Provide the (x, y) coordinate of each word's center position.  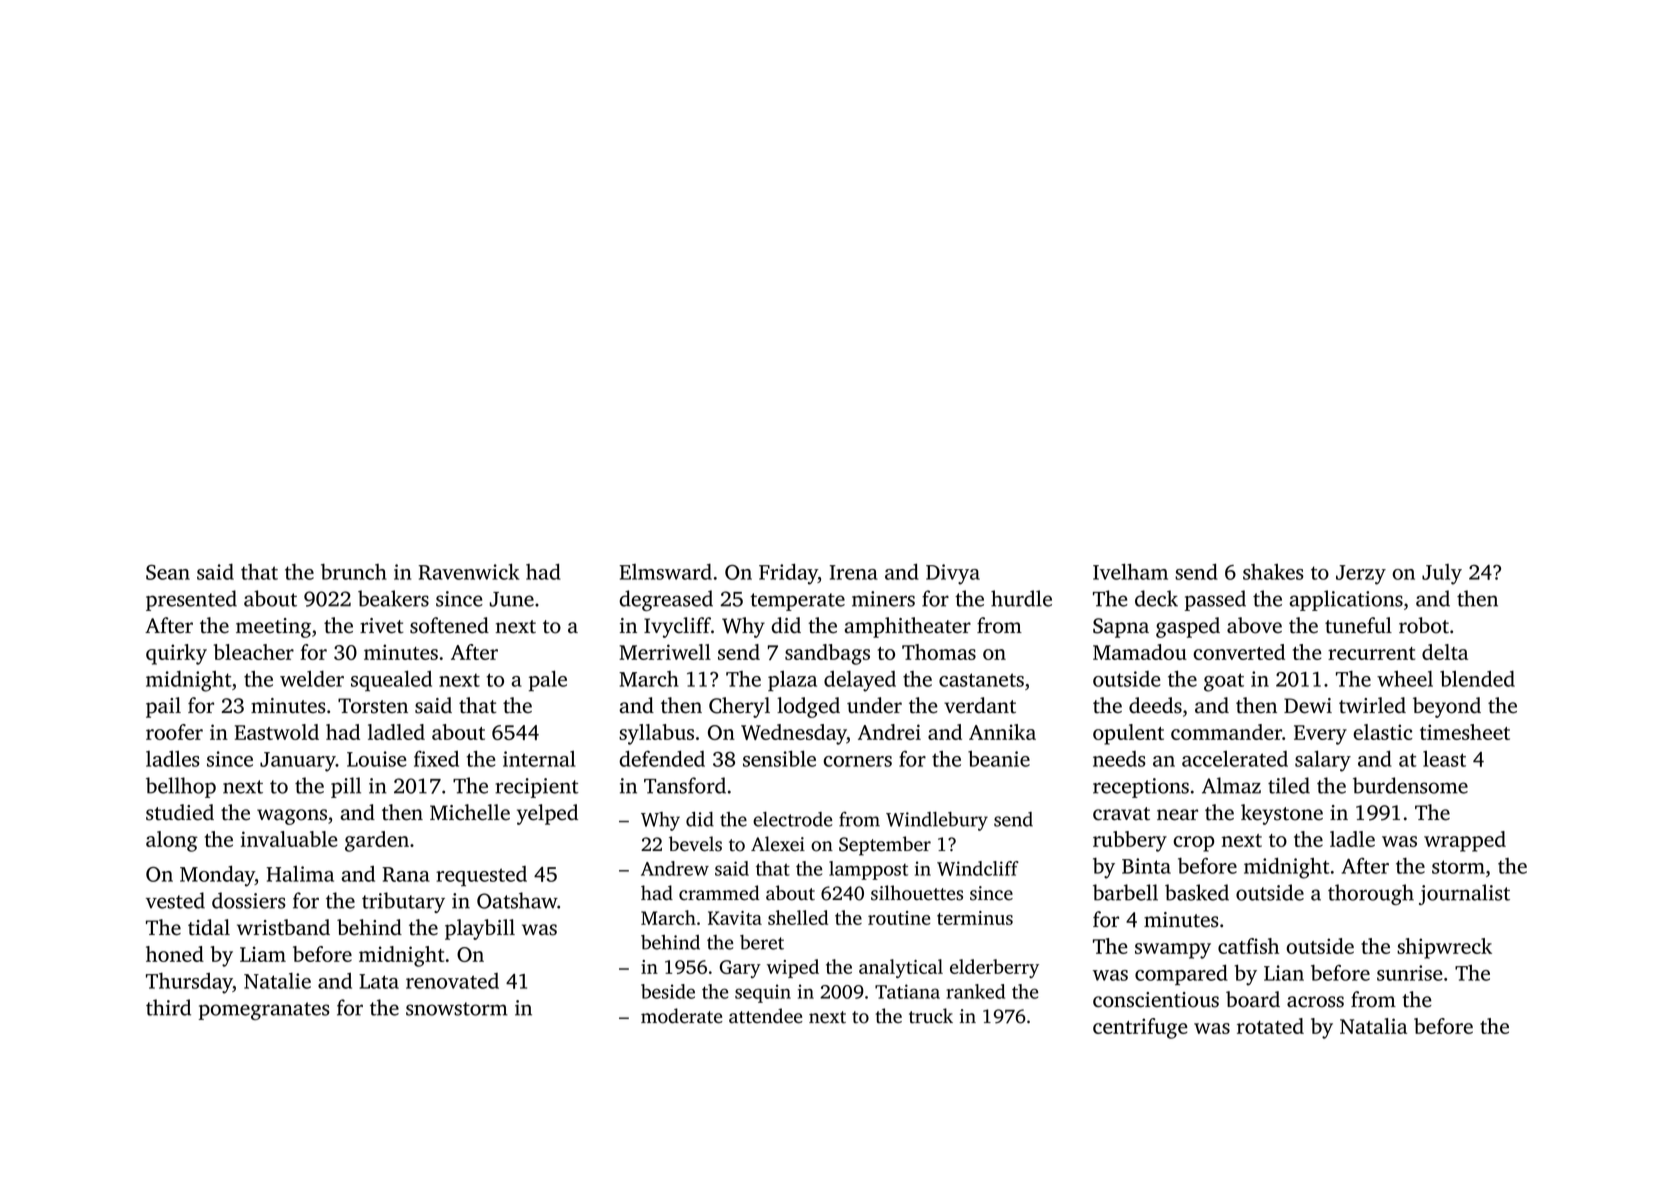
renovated (452, 981)
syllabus (656, 734)
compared (1181, 974)
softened (449, 625)
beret (762, 942)
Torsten (373, 706)
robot (1424, 625)
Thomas (939, 652)
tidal (209, 927)
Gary (740, 969)
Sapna (1121, 628)
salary (1323, 761)
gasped (1188, 627)
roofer (174, 732)
